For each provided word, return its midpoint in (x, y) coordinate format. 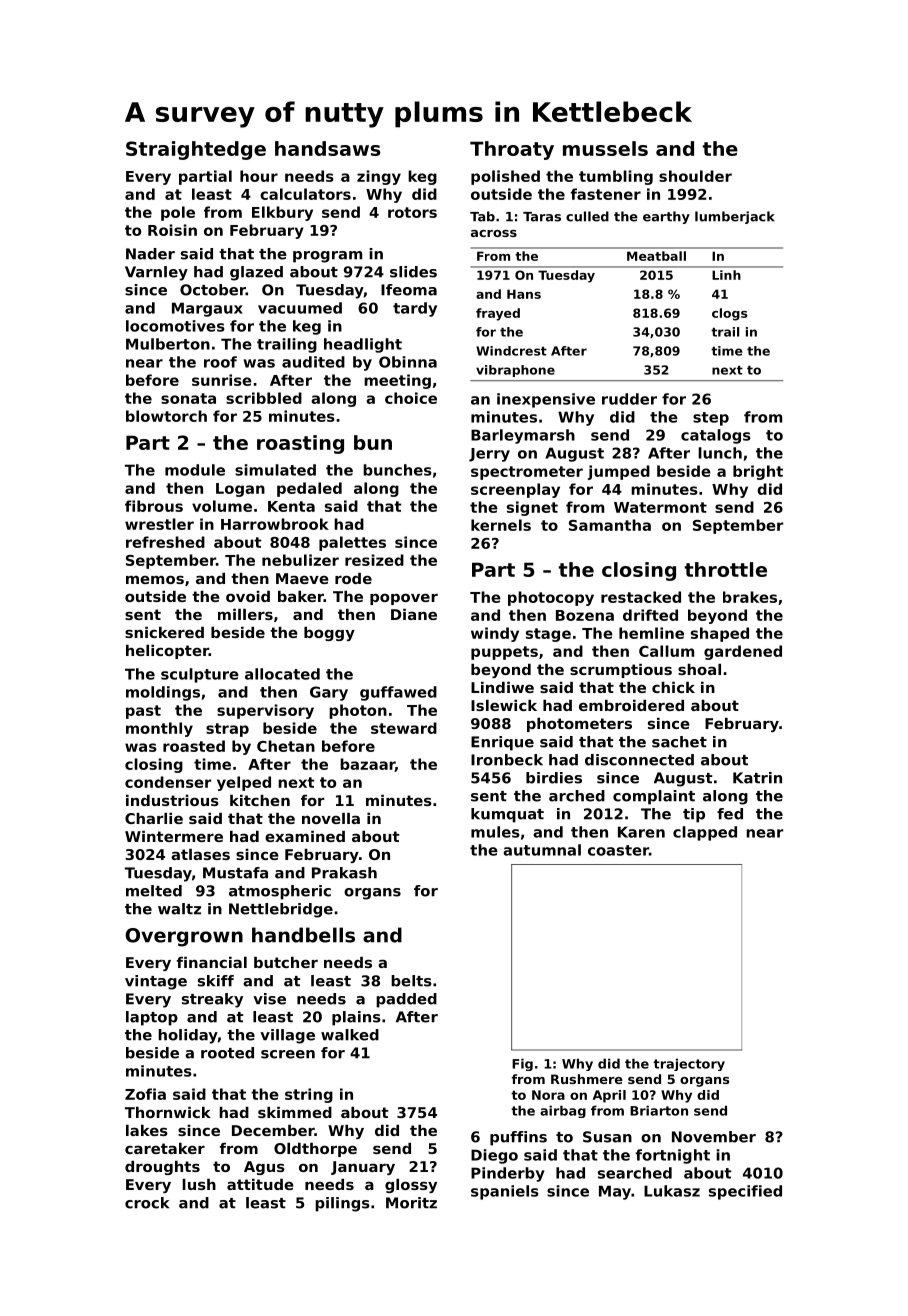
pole (178, 213)
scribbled (264, 398)
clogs (730, 314)
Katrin (757, 778)
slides (413, 272)
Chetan (286, 746)
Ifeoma (409, 290)
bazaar (367, 765)
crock (147, 1203)
